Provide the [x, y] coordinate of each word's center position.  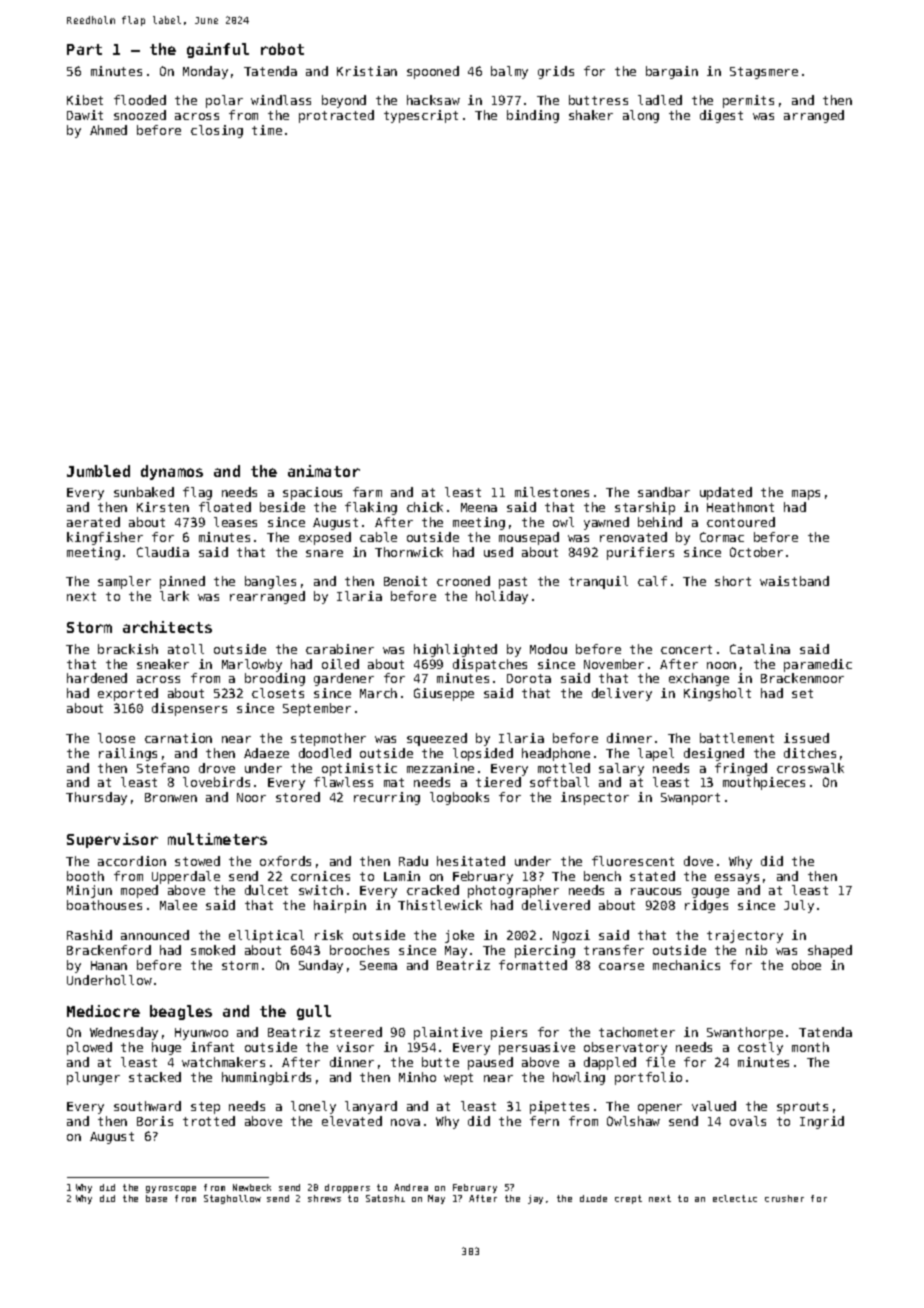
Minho [417, 1077]
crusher [784, 1198]
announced [155, 935]
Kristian [367, 71]
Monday [205, 72]
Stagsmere [764, 73]
